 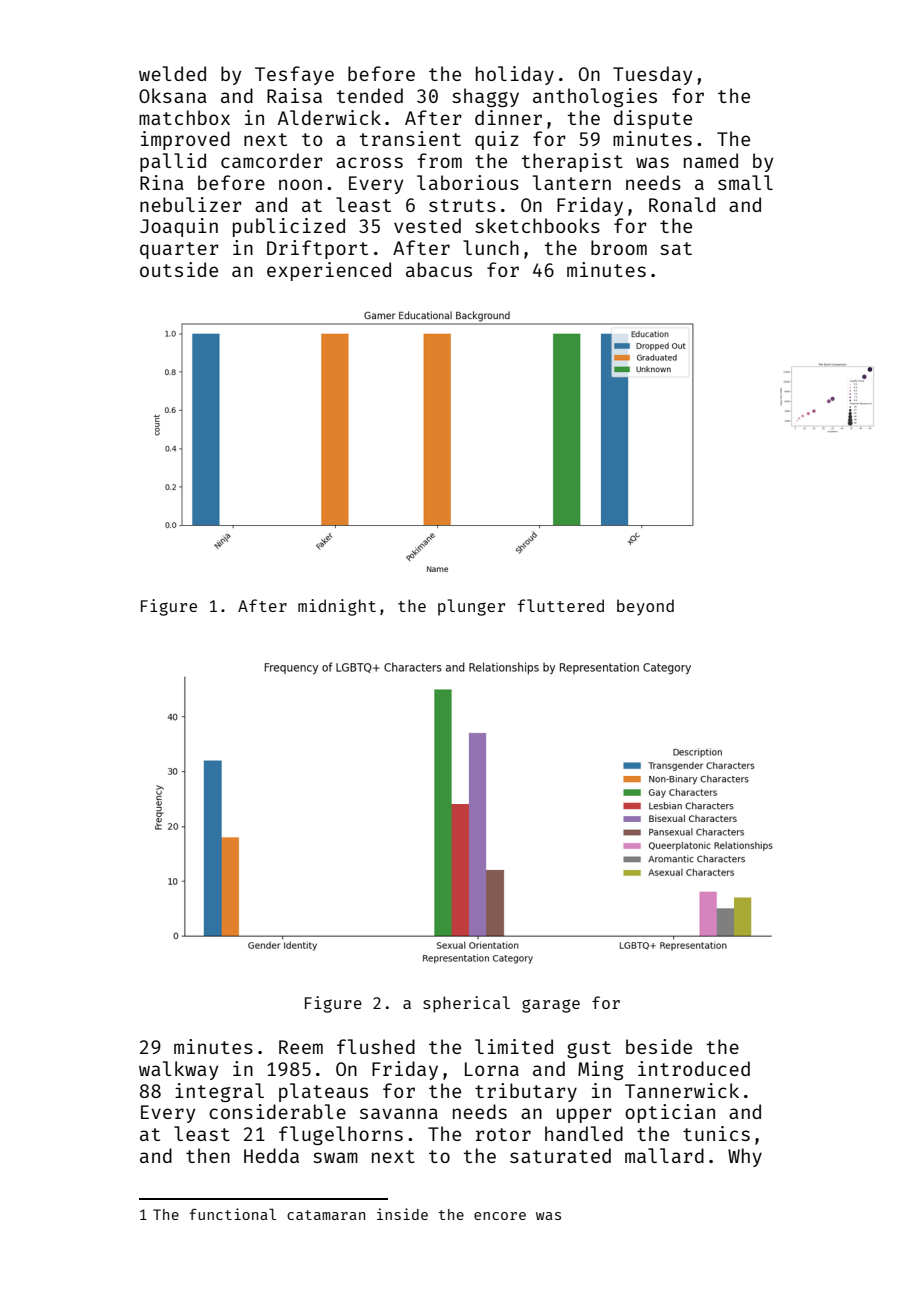 I want to click on broom, so click(x=619, y=247).
